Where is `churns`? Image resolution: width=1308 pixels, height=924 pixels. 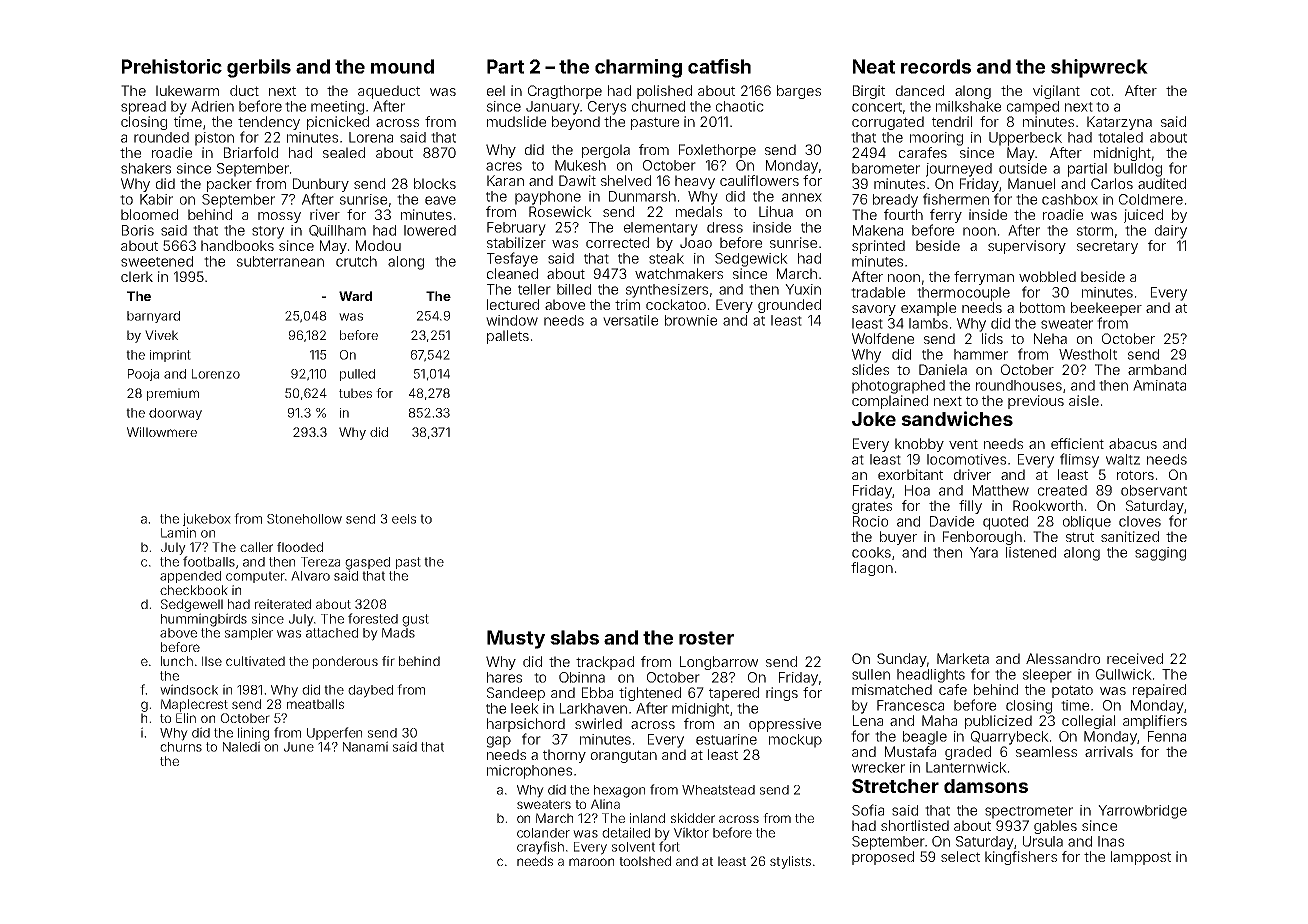
churns is located at coordinates (181, 747).
